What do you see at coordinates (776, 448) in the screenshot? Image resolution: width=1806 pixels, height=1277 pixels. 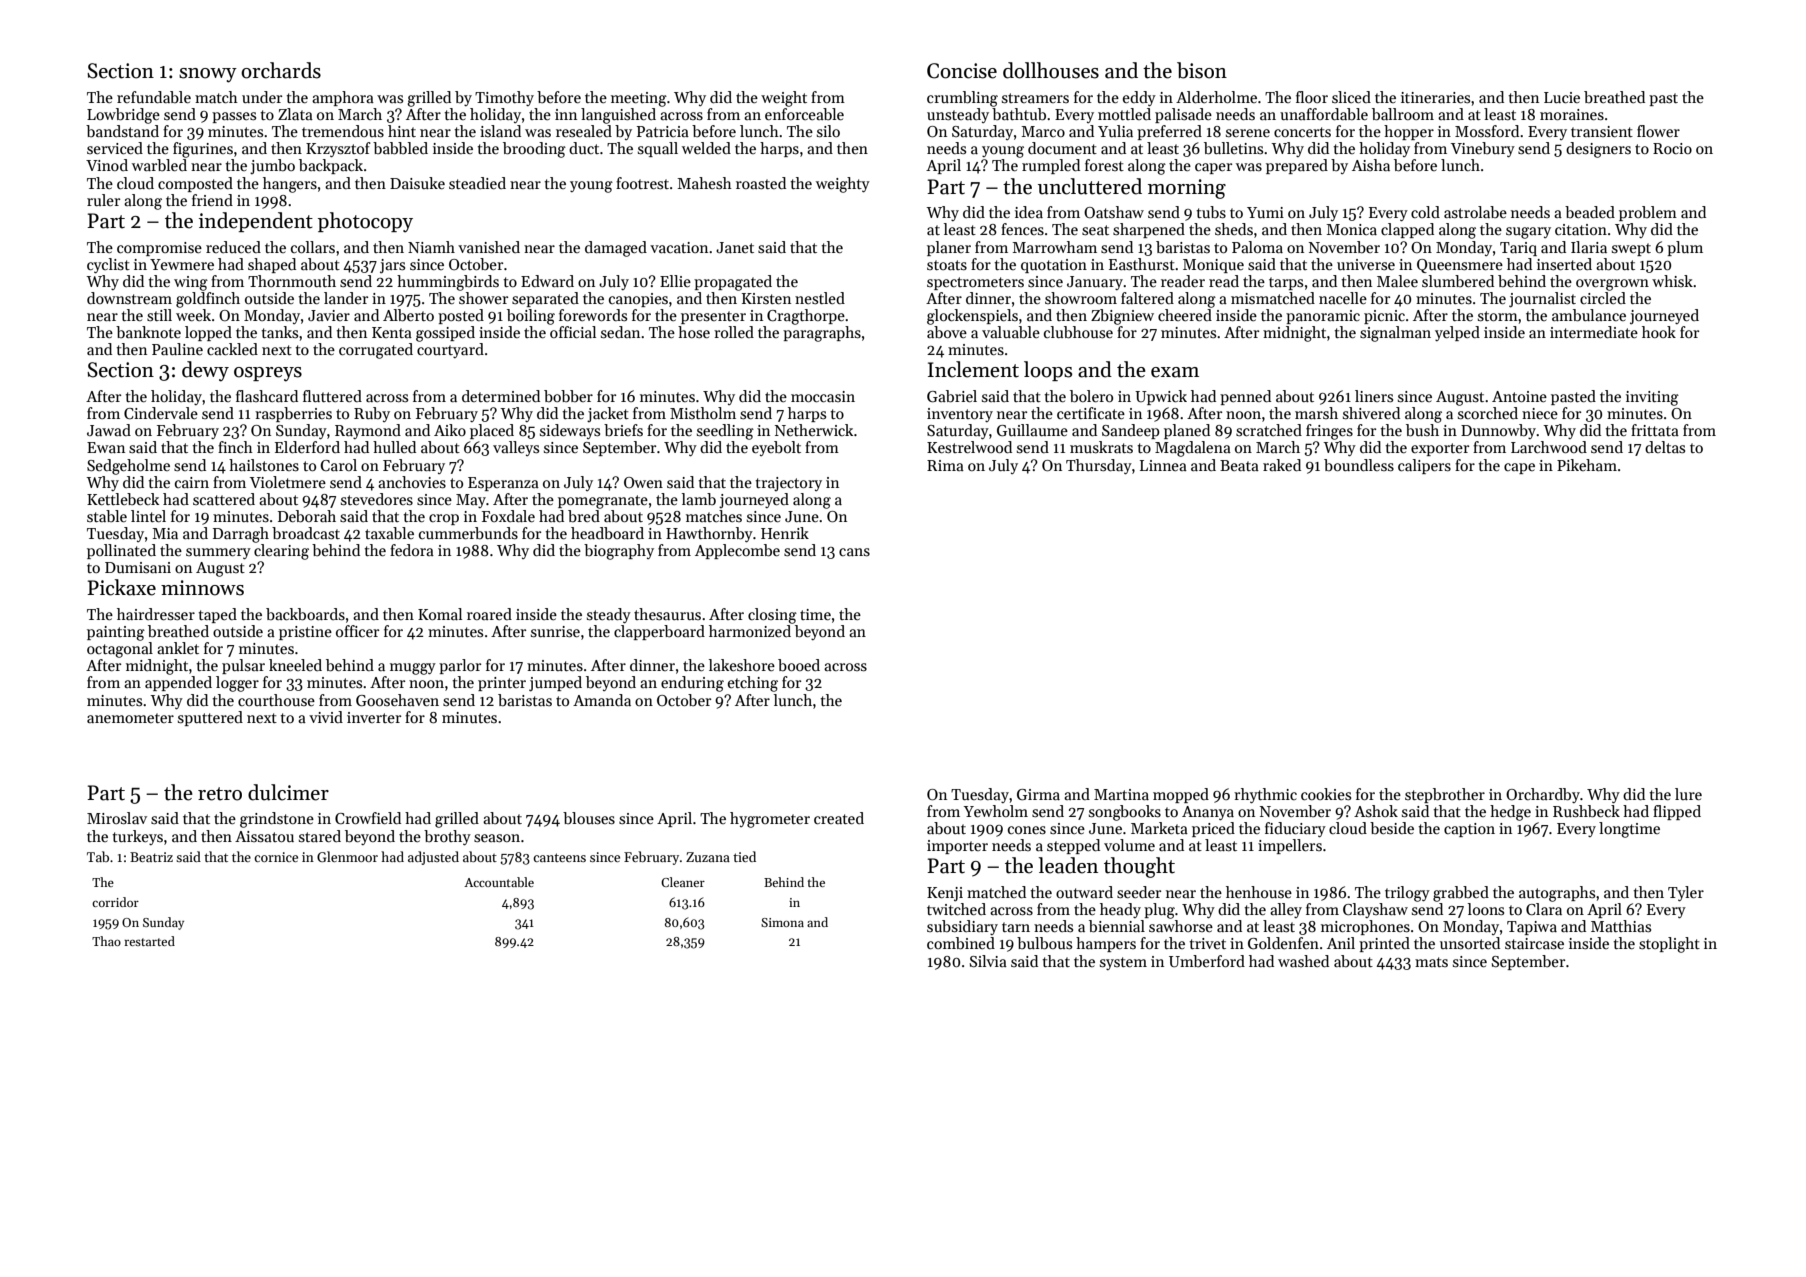 I see `eyebolt` at bounding box center [776, 448].
